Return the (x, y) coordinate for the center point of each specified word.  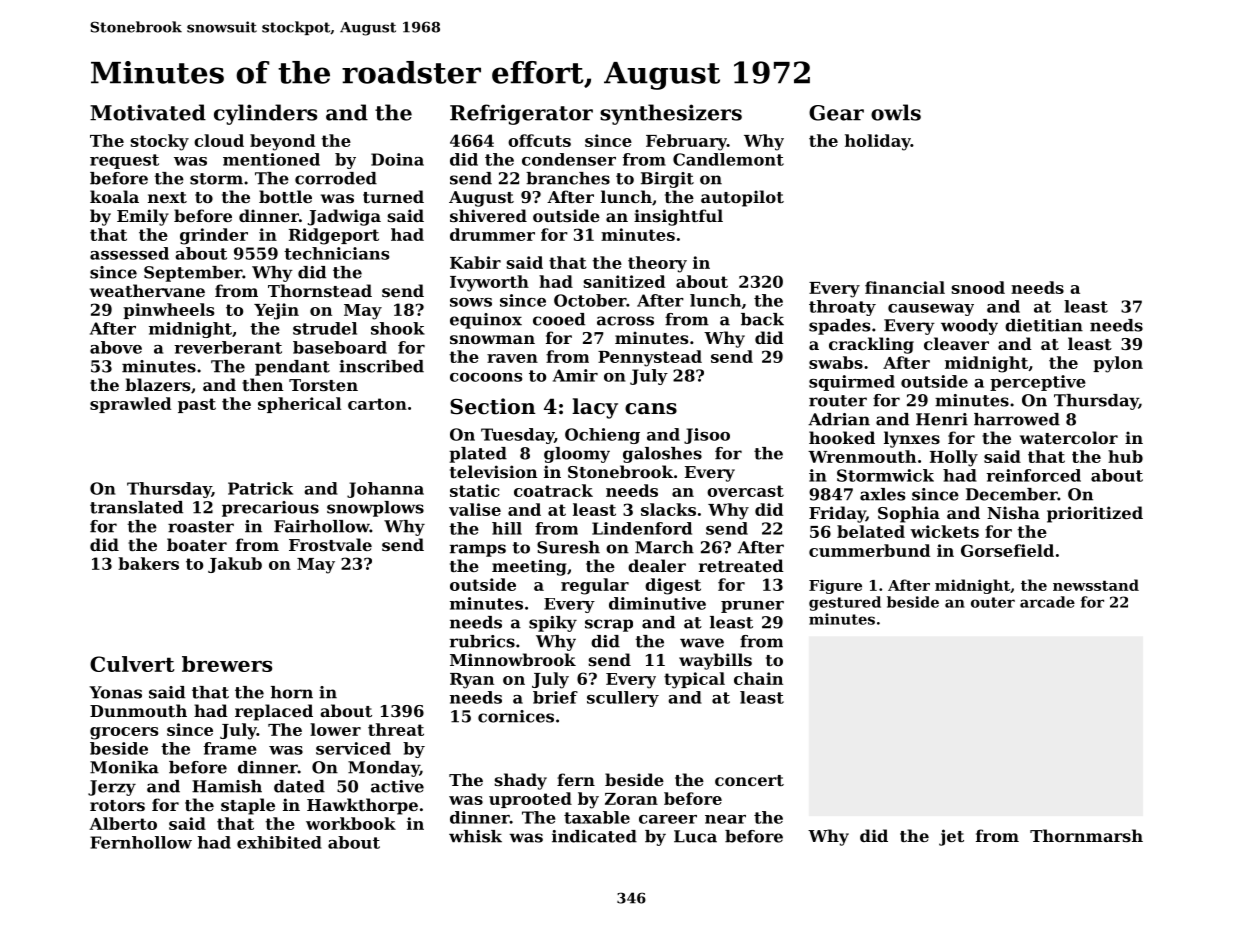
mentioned (271, 159)
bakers (148, 563)
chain (758, 678)
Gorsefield (1007, 550)
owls (896, 112)
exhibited (279, 842)
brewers (227, 664)
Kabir (475, 262)
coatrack (553, 490)
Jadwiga (344, 217)
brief (555, 697)
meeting (529, 567)
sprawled (130, 405)
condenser (569, 159)
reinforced (1033, 475)
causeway (931, 310)
